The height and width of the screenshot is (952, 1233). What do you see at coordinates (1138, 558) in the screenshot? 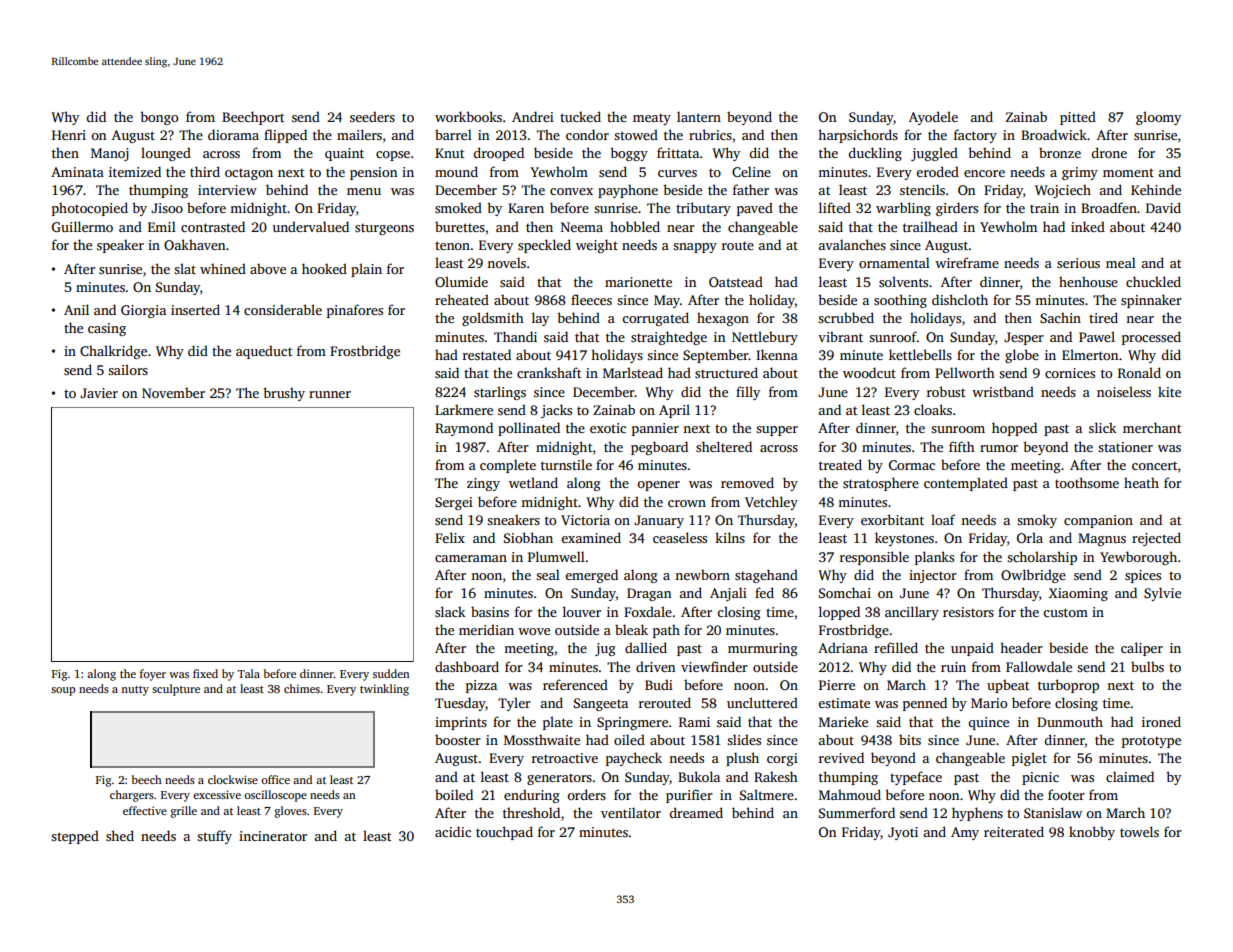
I see `Yewborough` at bounding box center [1138, 558].
